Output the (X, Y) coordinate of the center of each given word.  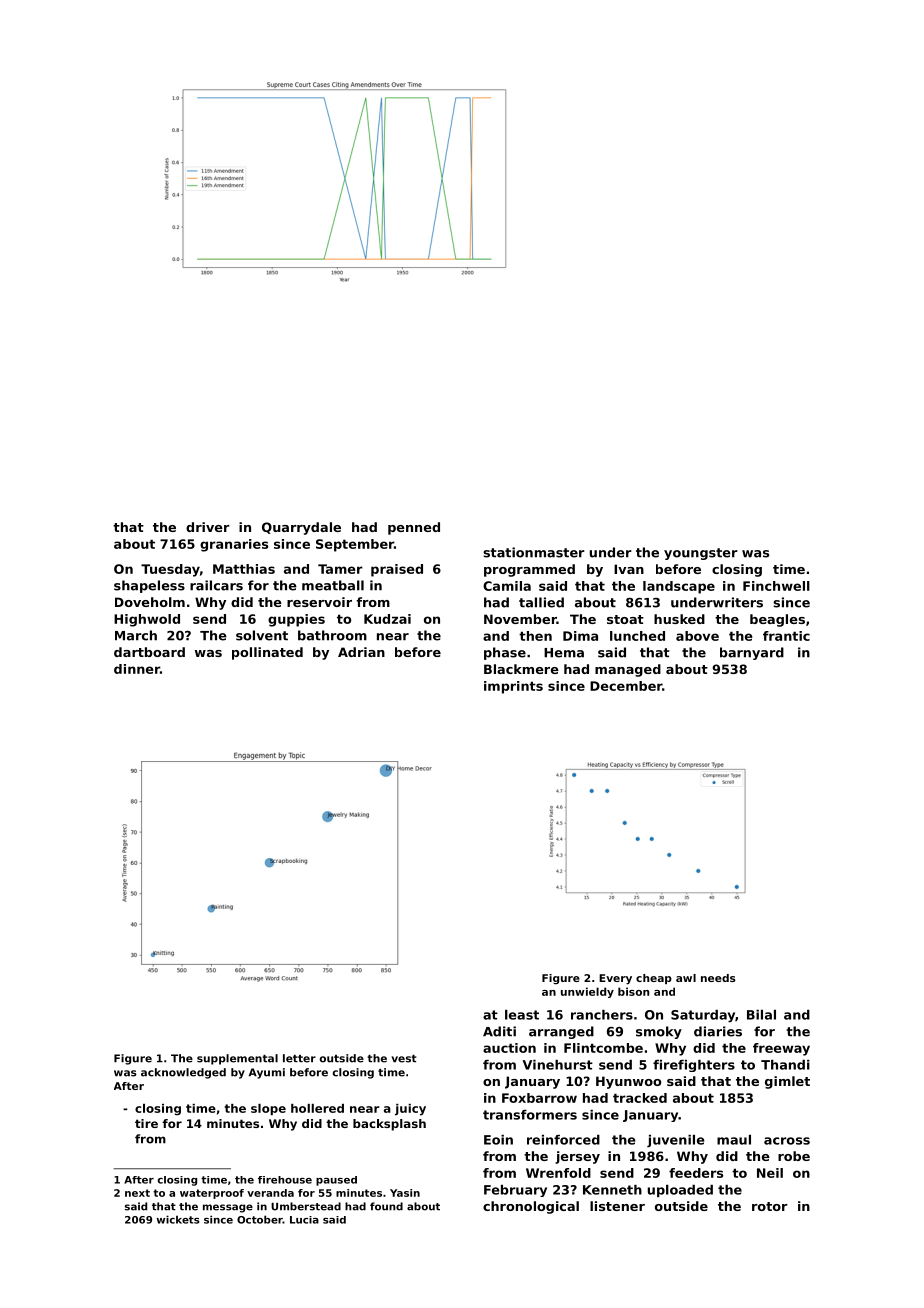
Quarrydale (301, 528)
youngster (701, 554)
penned (414, 528)
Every (615, 979)
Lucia (304, 1220)
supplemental (237, 1059)
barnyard (752, 653)
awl (686, 978)
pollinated (267, 653)
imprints (513, 687)
